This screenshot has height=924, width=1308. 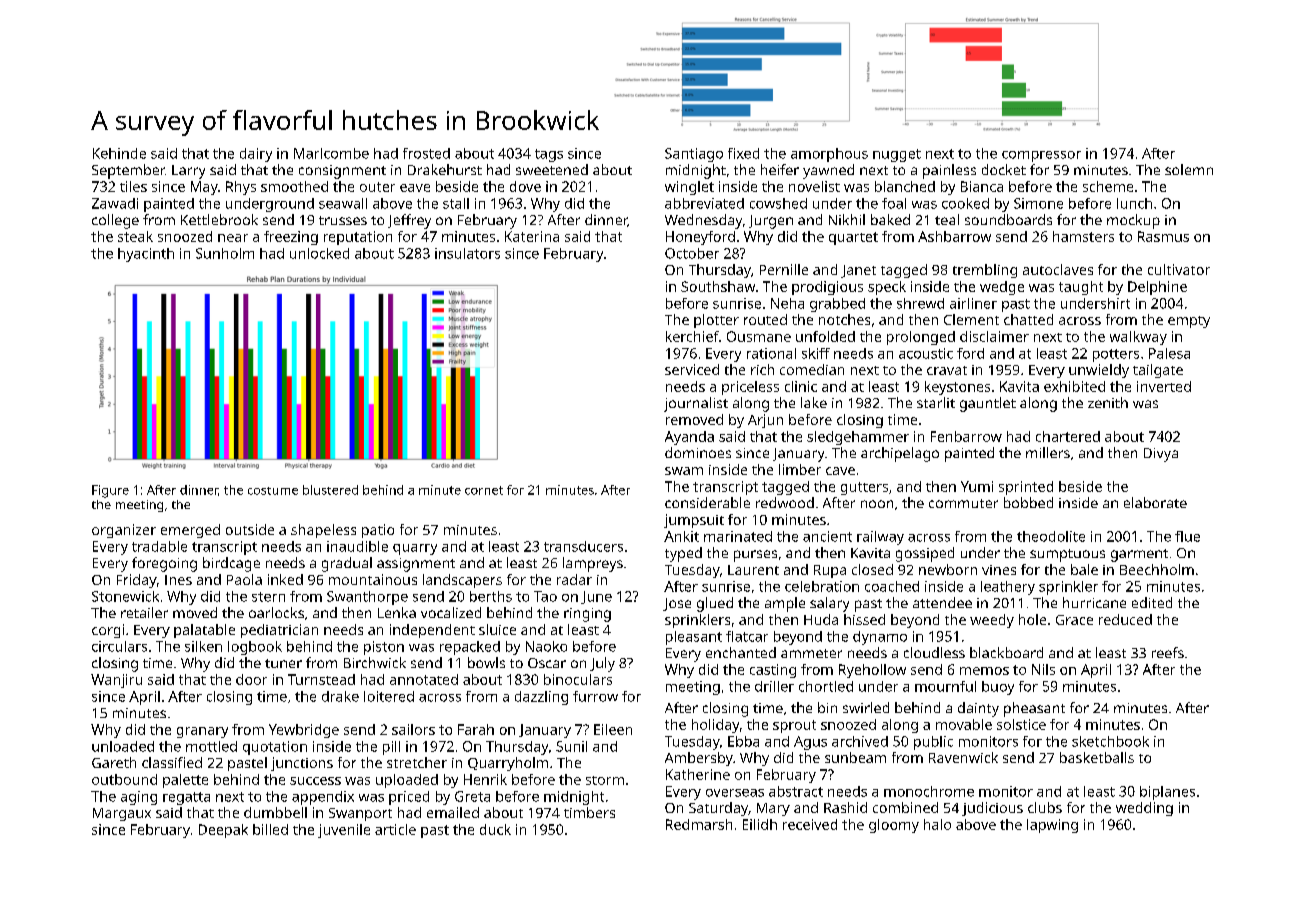 I want to click on cornet, so click(x=484, y=490).
